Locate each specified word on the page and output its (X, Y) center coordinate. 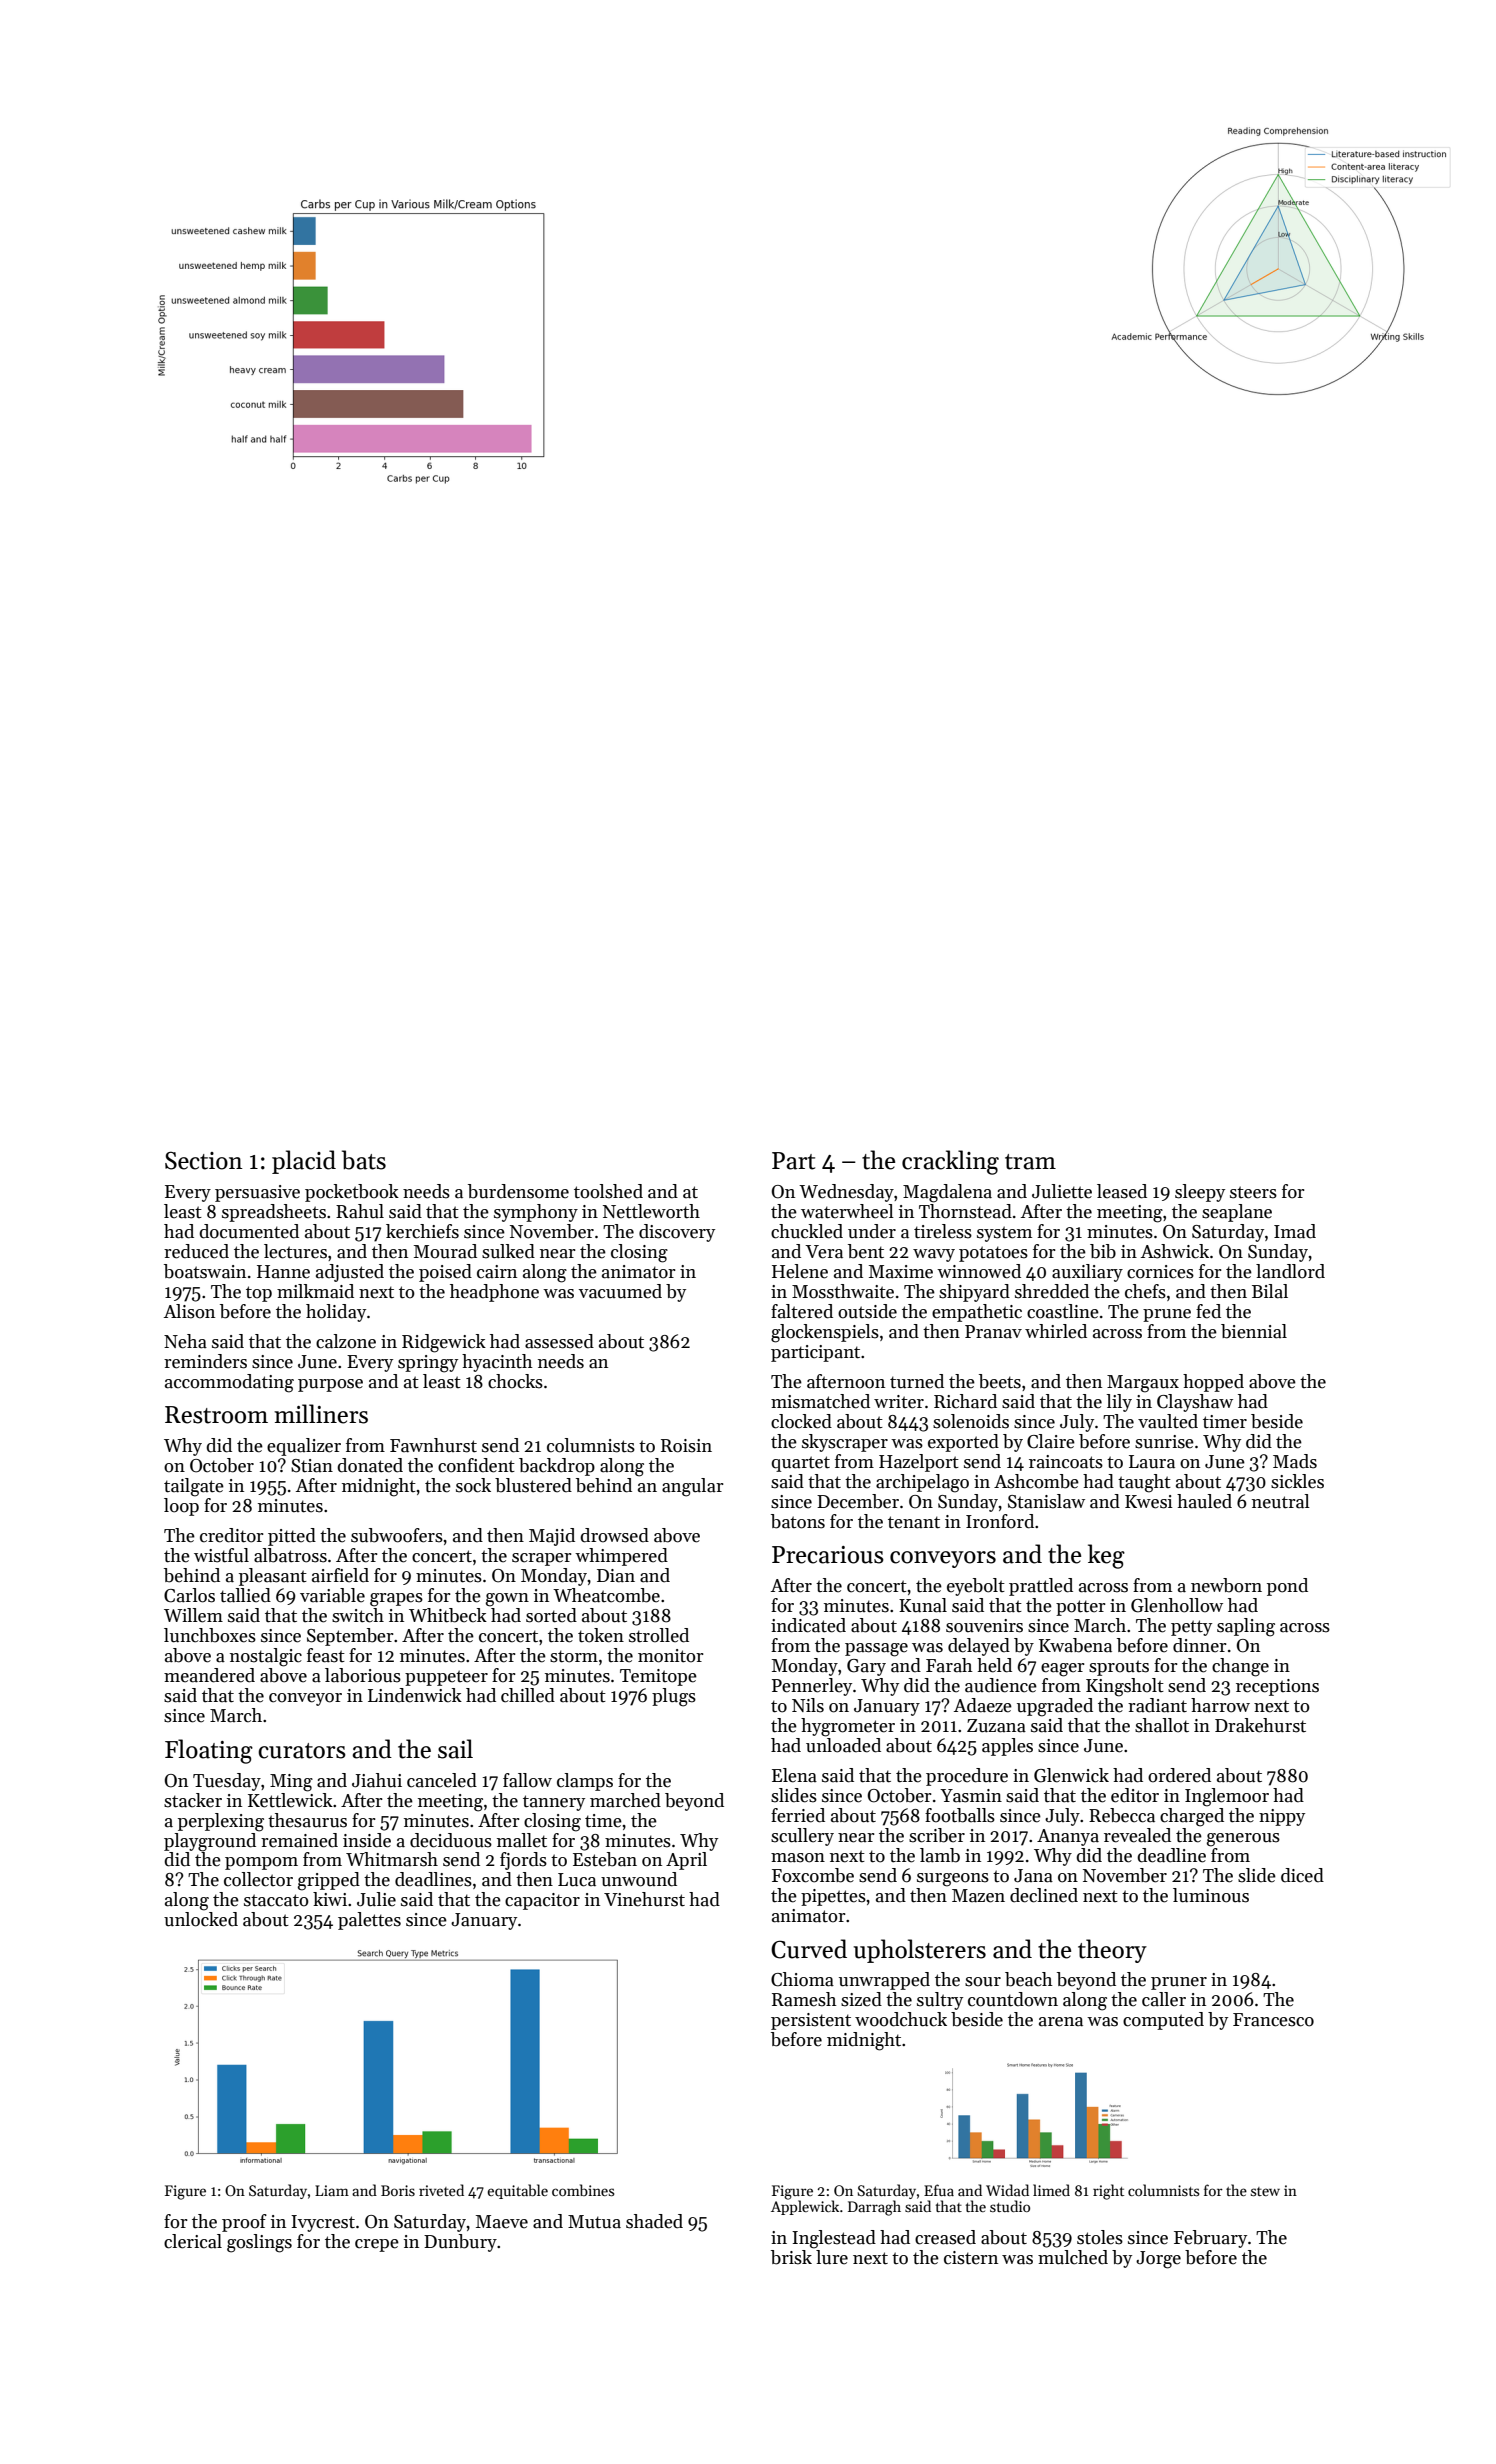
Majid (552, 1537)
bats (364, 1160)
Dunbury (460, 2243)
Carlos (189, 1595)
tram (1030, 1162)
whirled (1056, 1331)
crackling (950, 1162)
